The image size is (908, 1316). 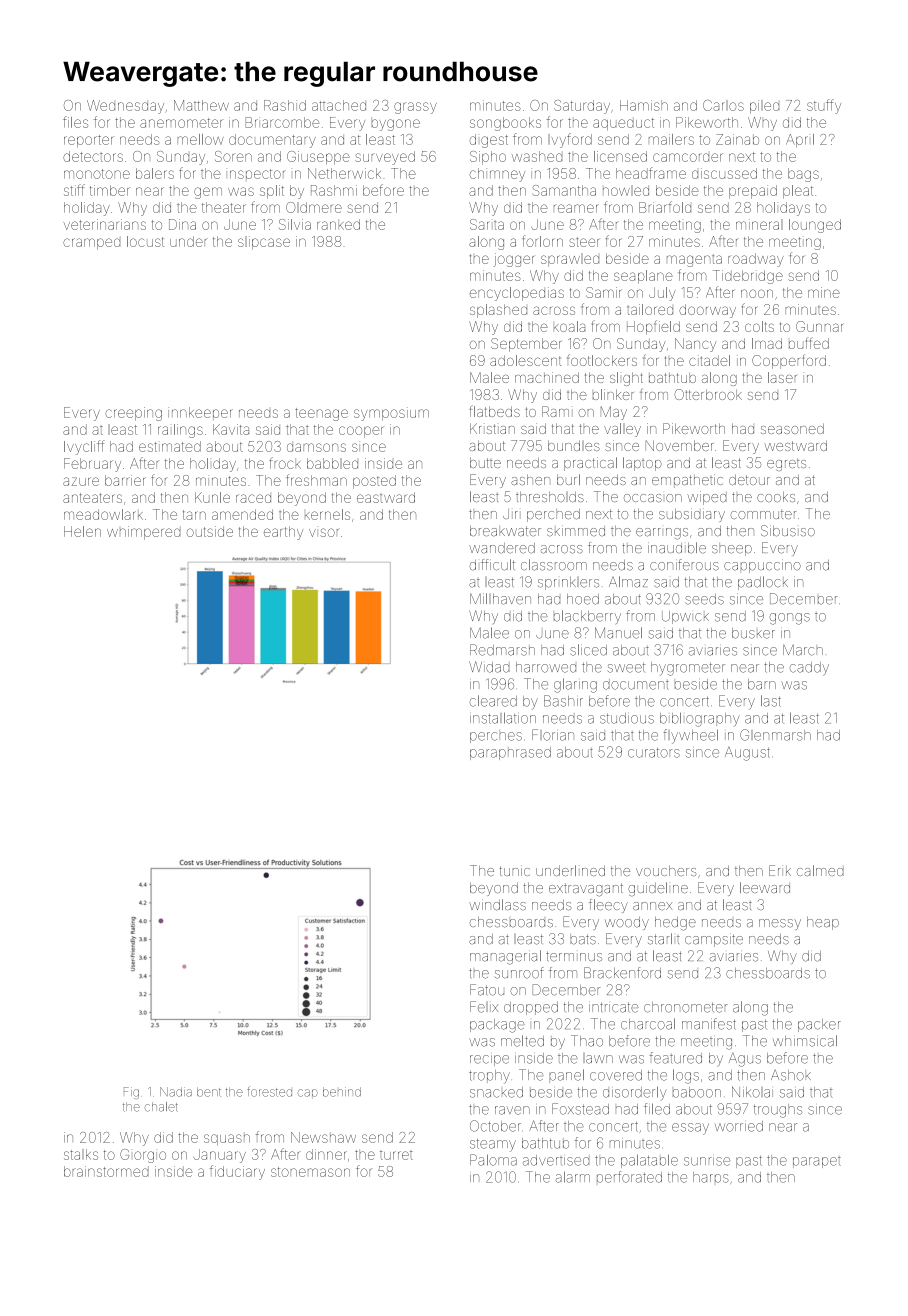 I want to click on Redmarsh, so click(x=502, y=650).
